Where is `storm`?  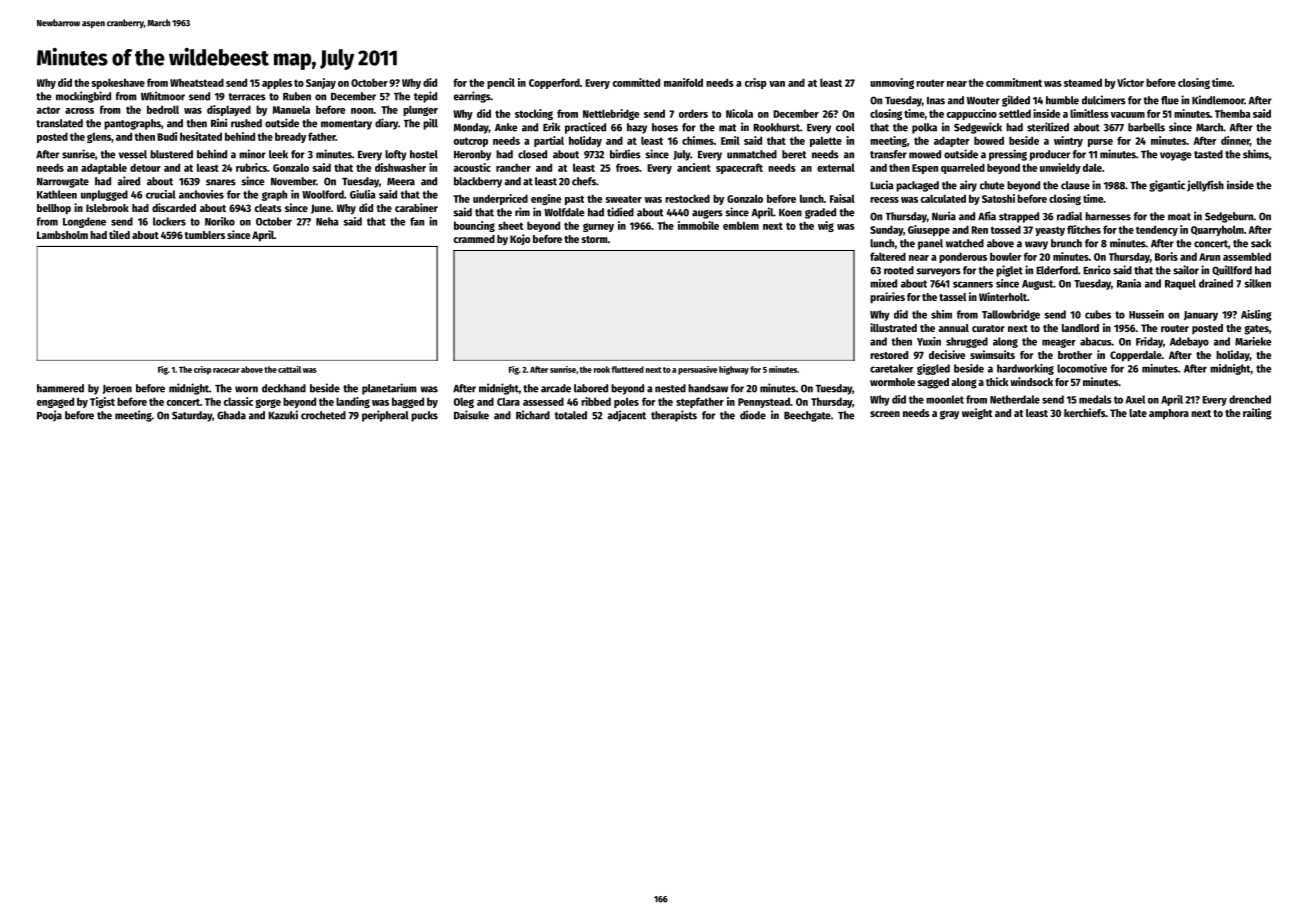
storm is located at coordinates (594, 239).
